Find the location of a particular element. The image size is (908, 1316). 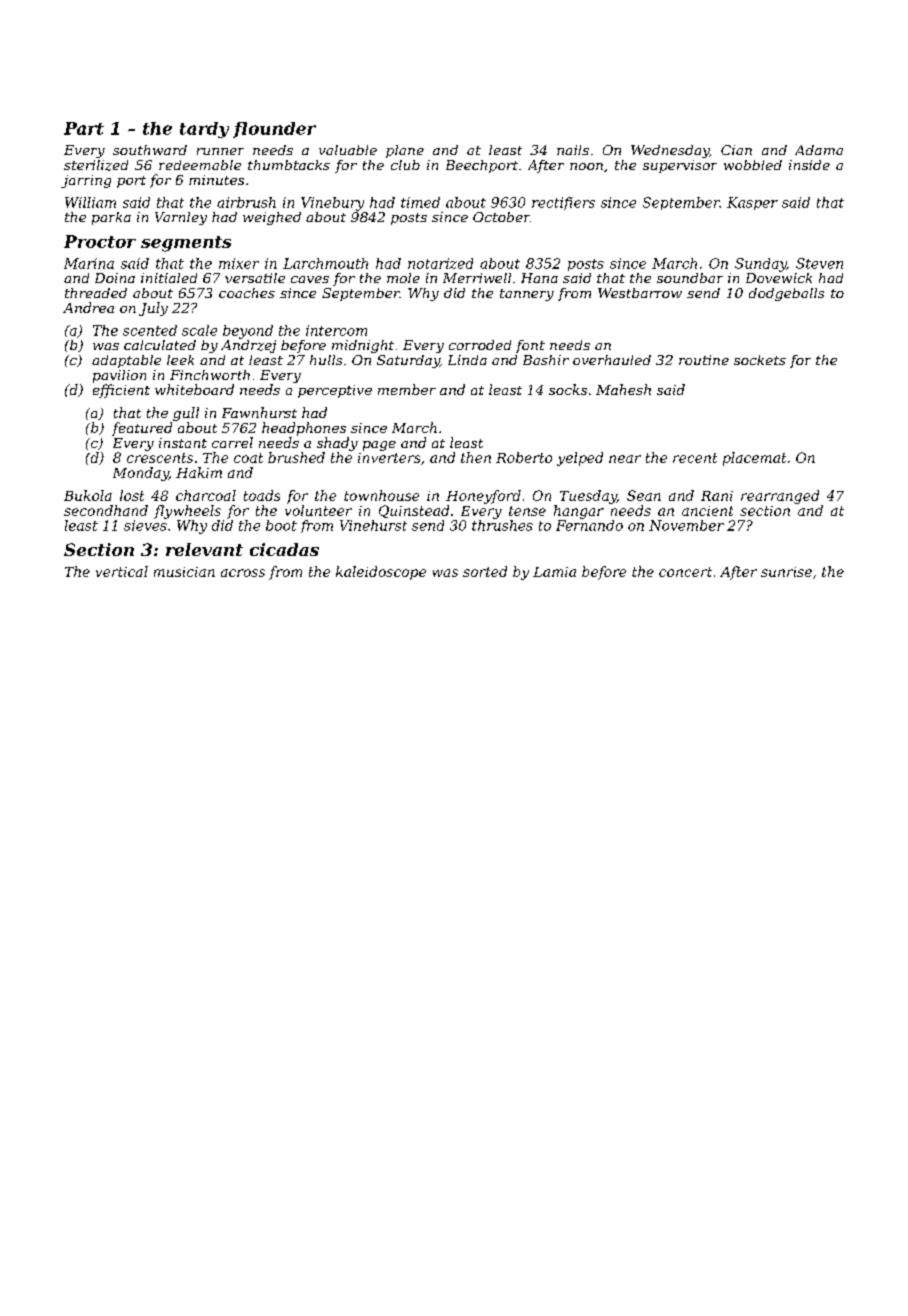

November is located at coordinates (686, 525).
